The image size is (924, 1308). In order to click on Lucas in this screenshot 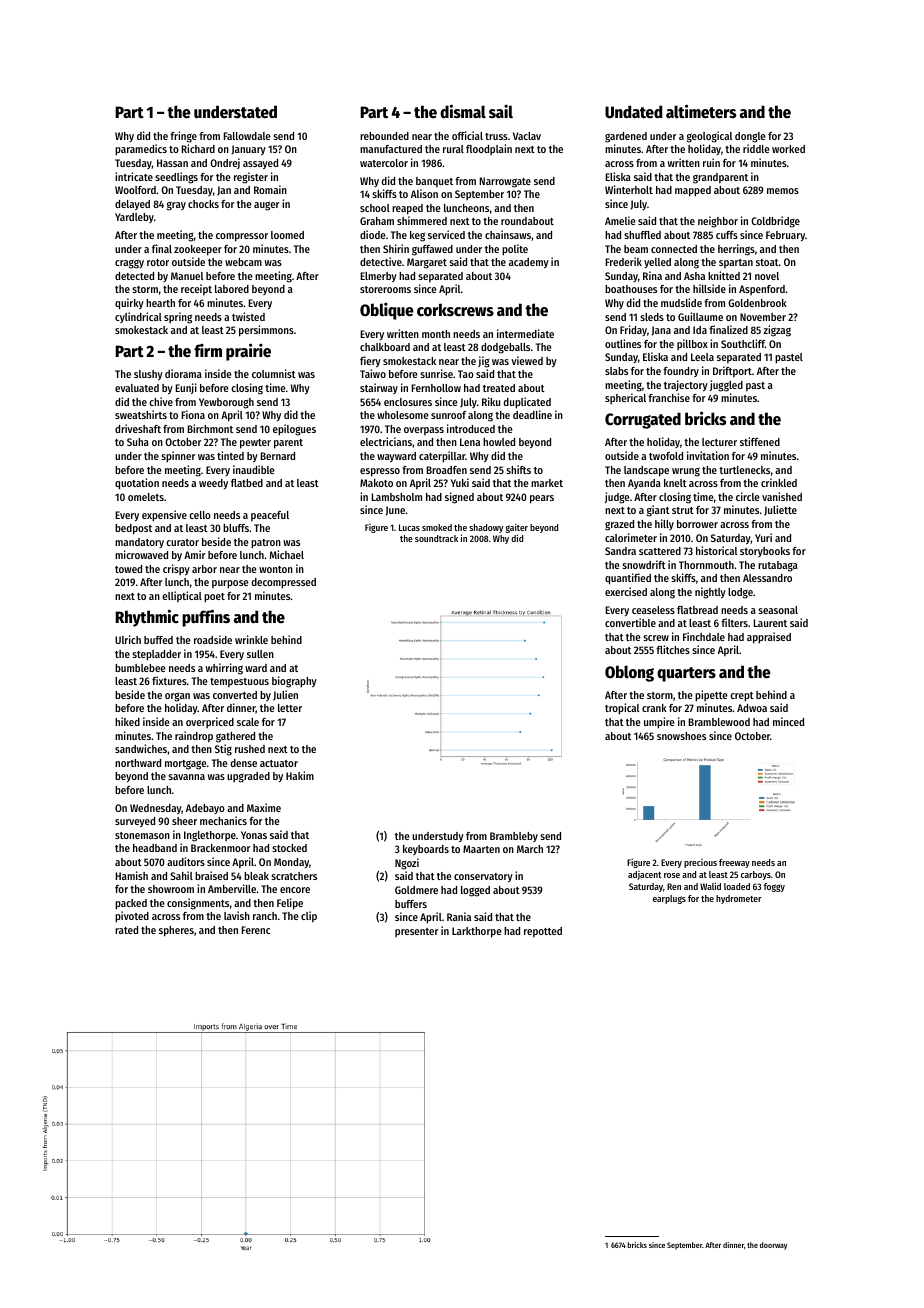, I will do `click(409, 527)`.
